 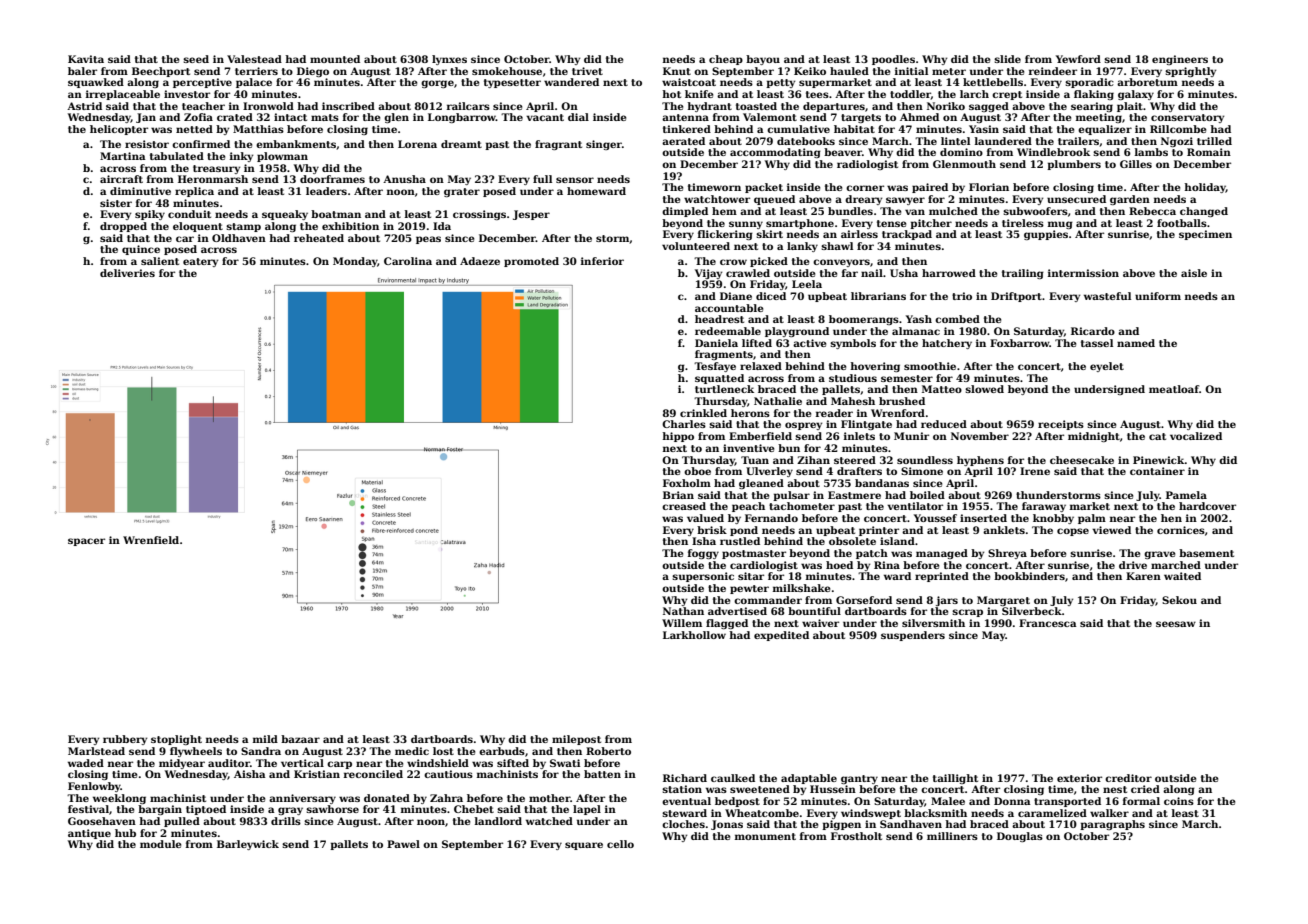 I want to click on waded, so click(x=86, y=763).
